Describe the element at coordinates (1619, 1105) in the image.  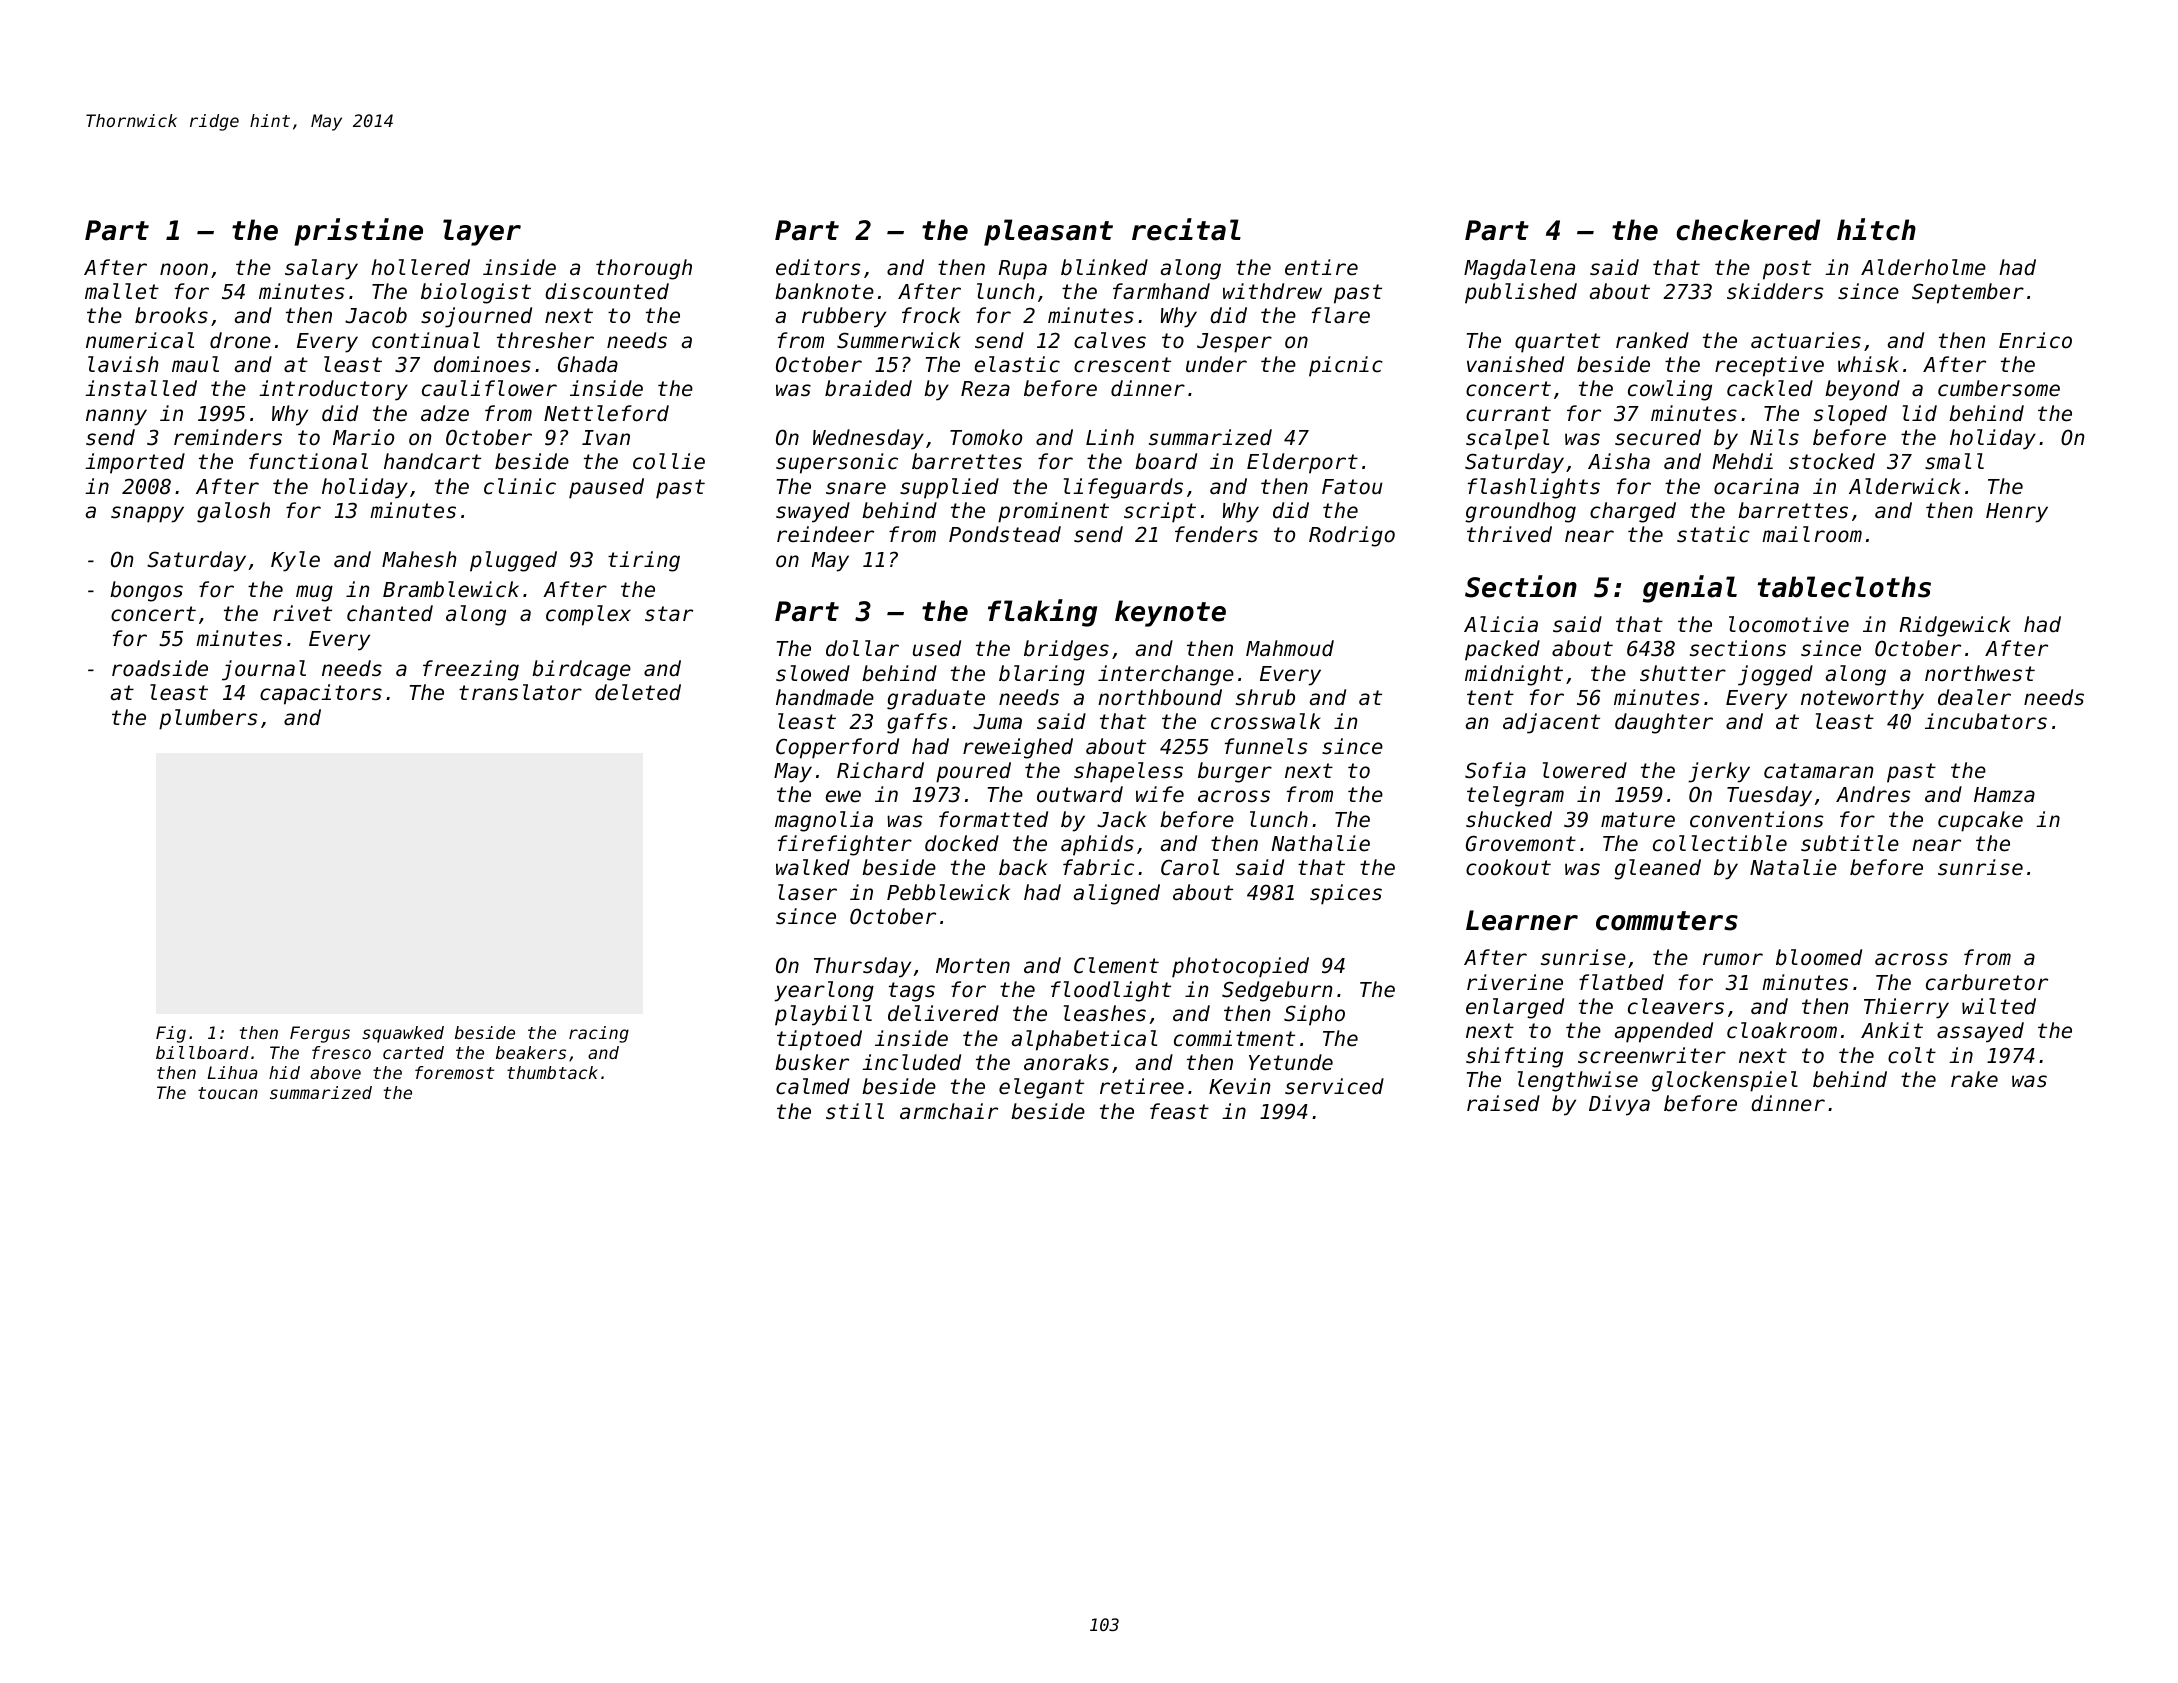
I see `Divya` at that location.
